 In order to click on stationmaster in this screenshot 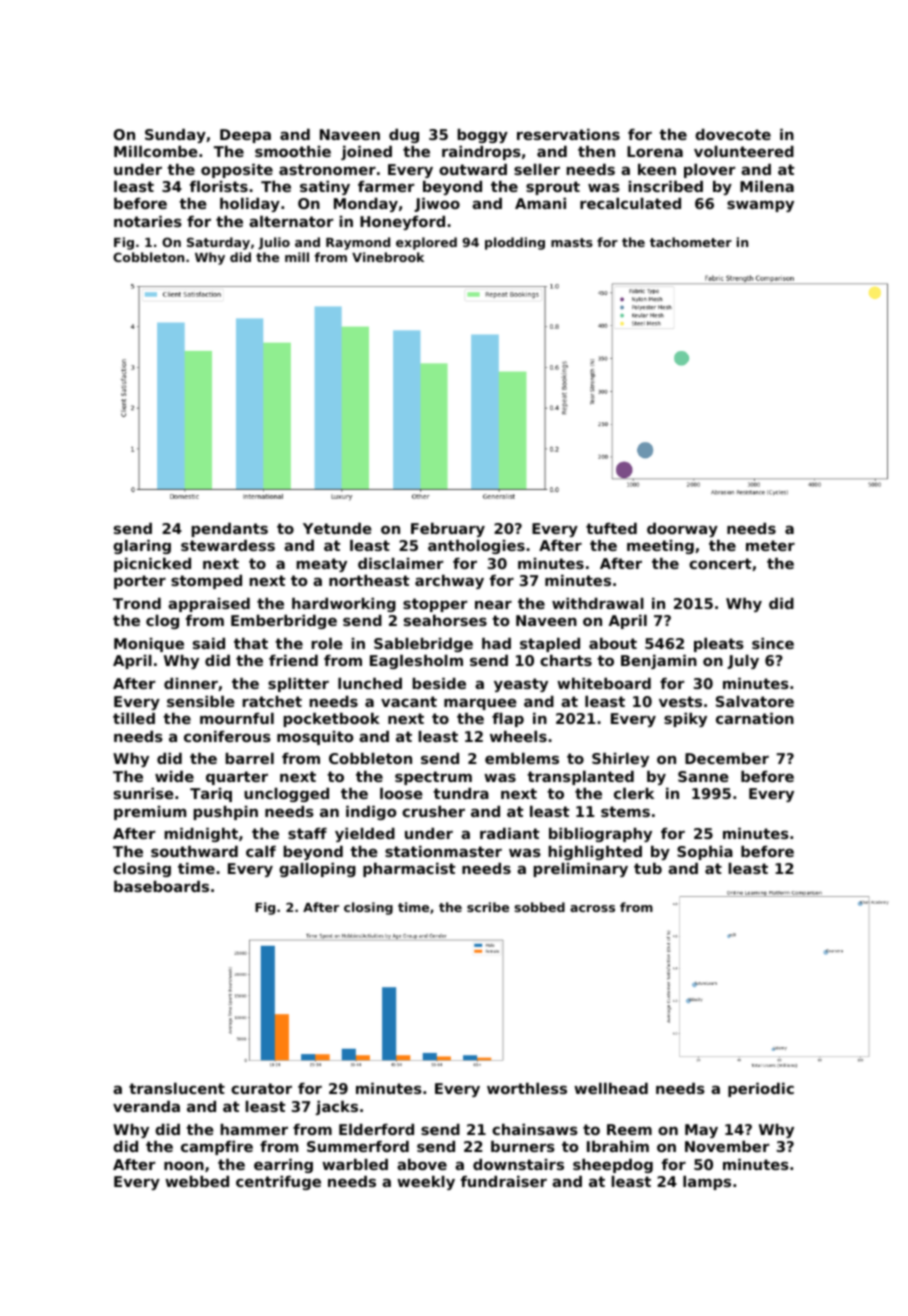, I will do `click(443, 851)`.
